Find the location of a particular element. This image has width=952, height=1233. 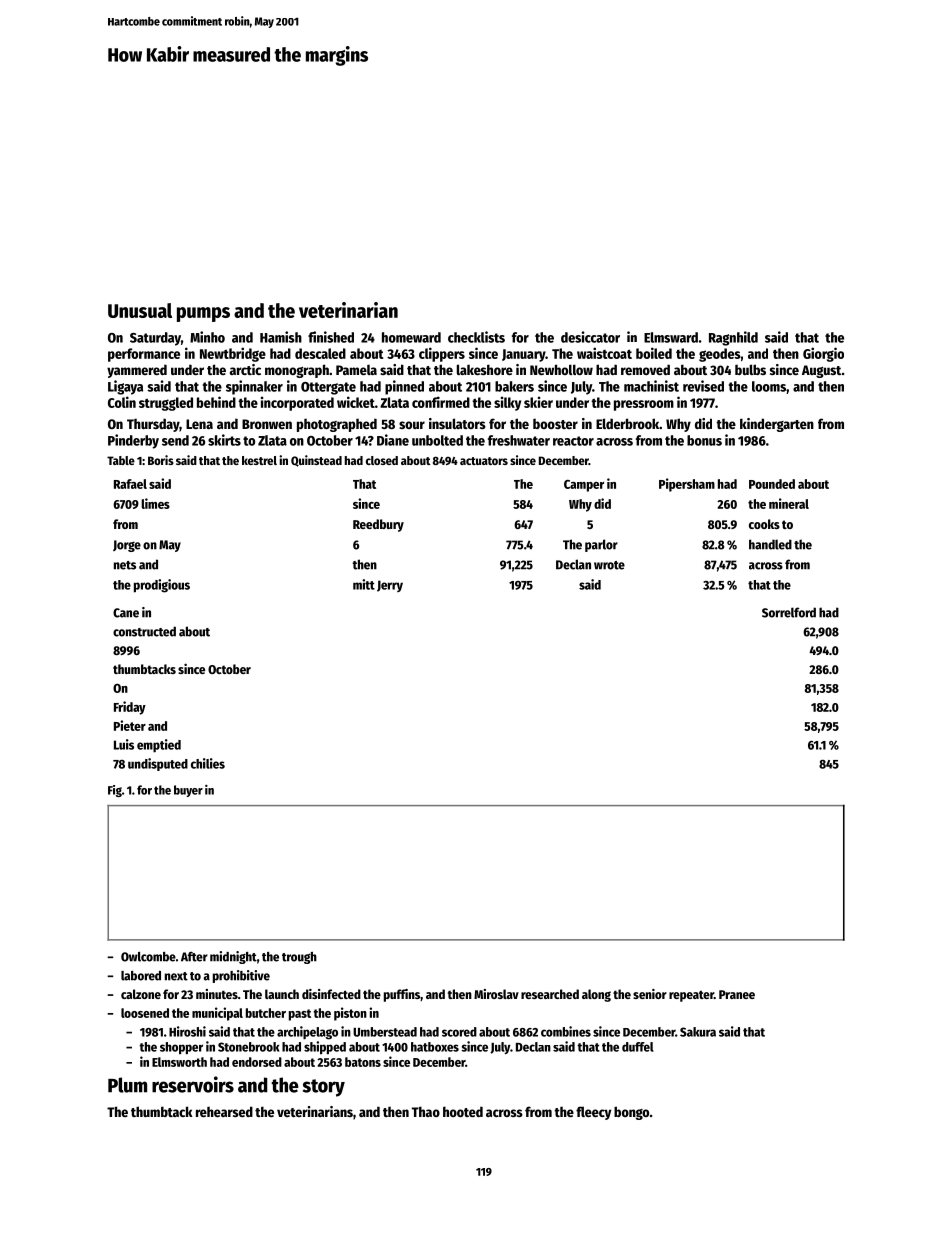

homeward is located at coordinates (411, 337).
